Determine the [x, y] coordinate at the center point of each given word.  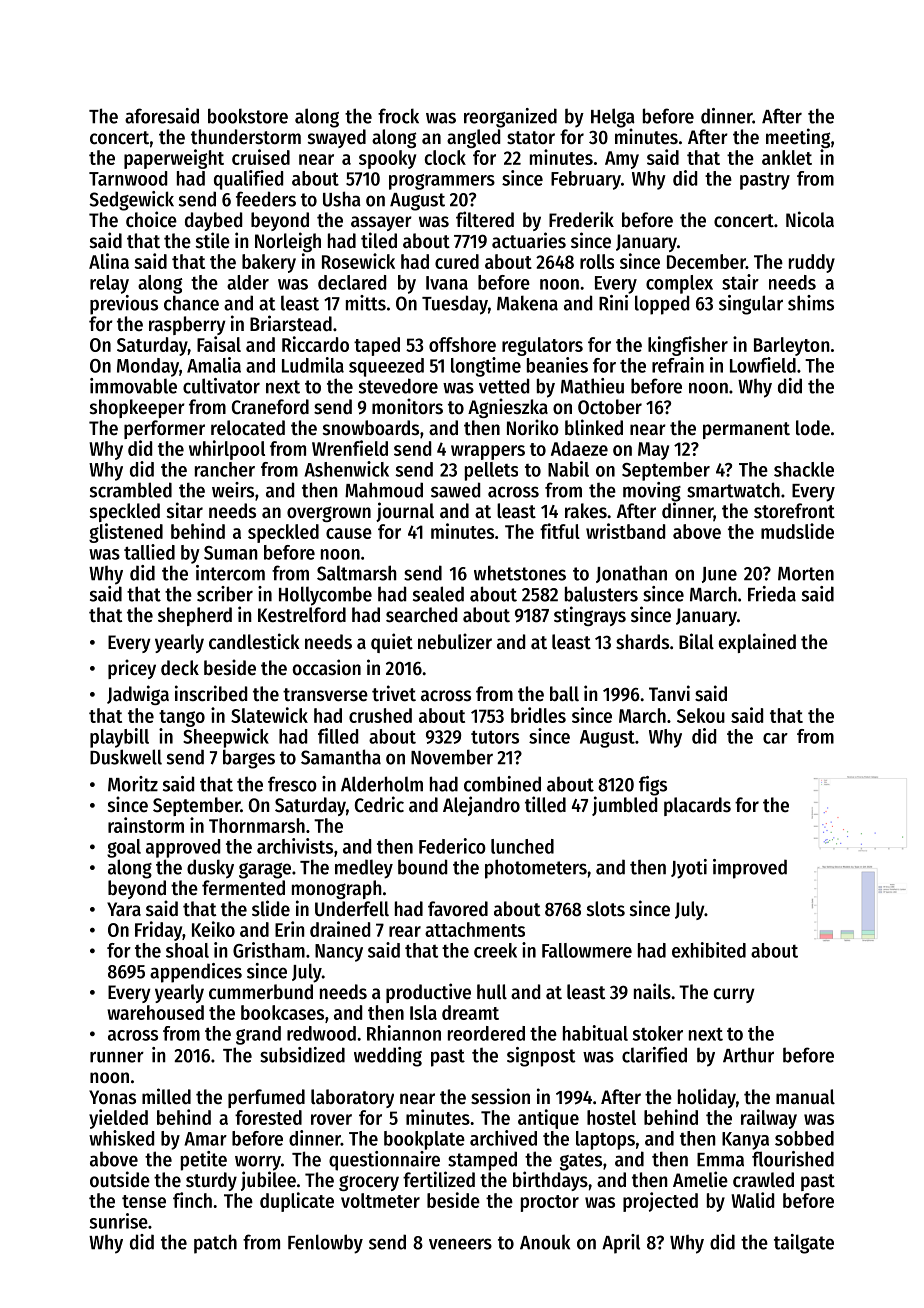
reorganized [510, 118]
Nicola [810, 219]
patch [215, 1244]
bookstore [248, 116]
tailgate [804, 1244]
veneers [460, 1244]
